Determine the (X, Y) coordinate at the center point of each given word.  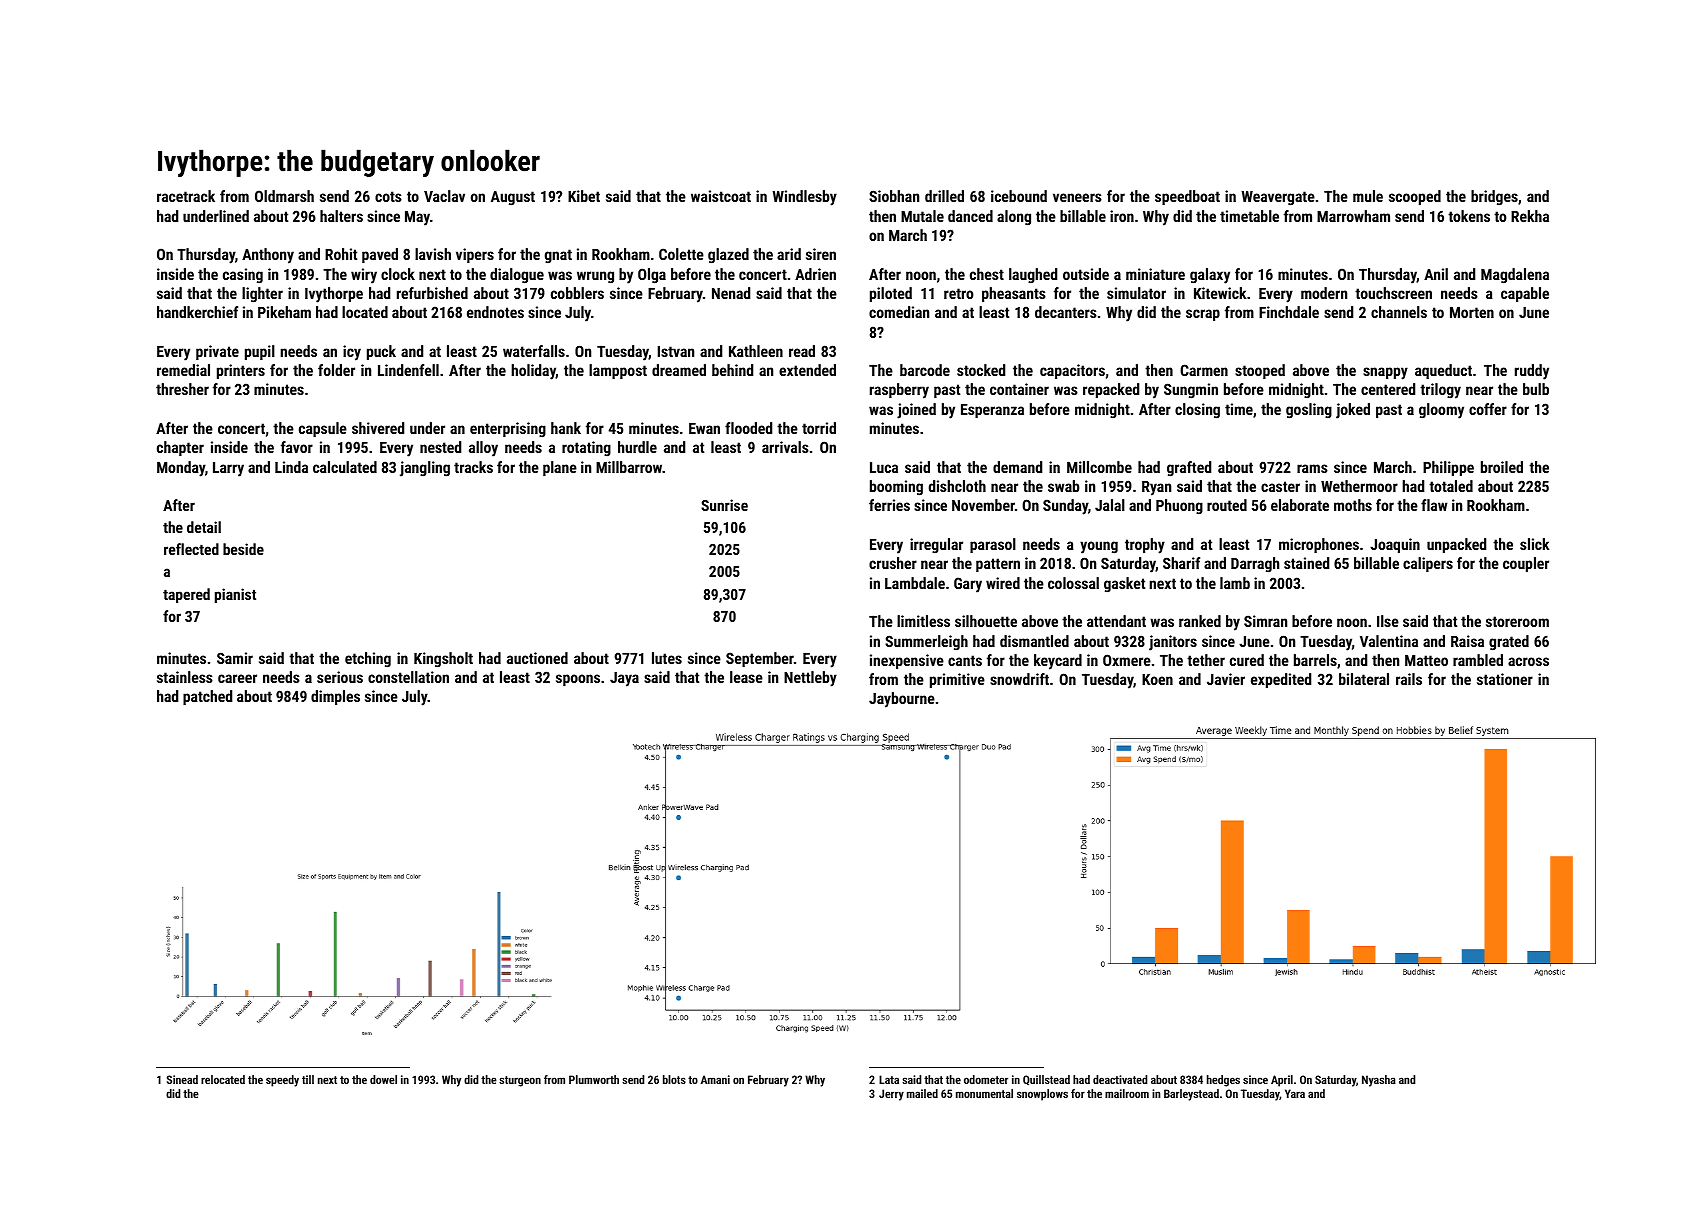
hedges (1223, 1081)
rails (1409, 679)
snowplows (1042, 1095)
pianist (235, 595)
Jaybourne (902, 700)
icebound (1019, 196)
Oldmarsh (284, 196)
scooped (1415, 197)
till (308, 1079)
